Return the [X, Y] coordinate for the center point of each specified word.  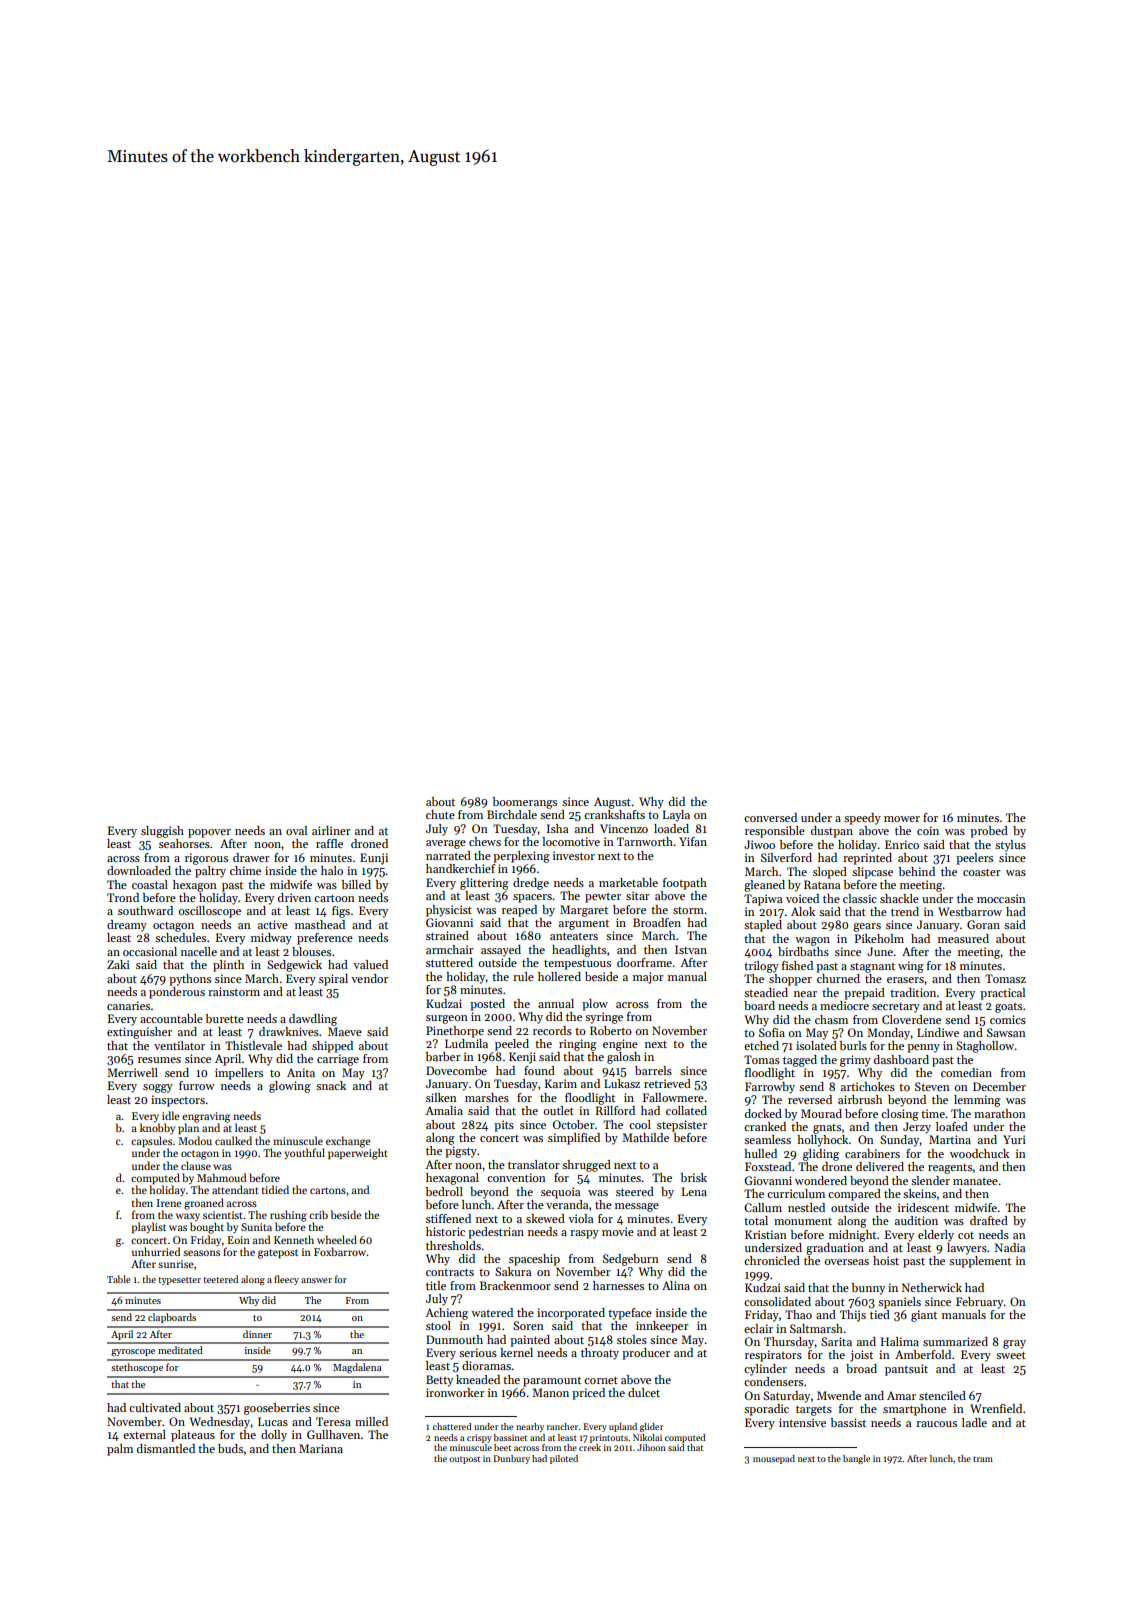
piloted [564, 1459]
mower [902, 819]
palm [120, 1450]
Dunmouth [454, 1339]
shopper [790, 980]
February [979, 1303]
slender [930, 1180]
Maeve [345, 1031]
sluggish [162, 832]
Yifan [693, 841]
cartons [328, 1190]
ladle [974, 1422]
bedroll [444, 1191]
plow [595, 1005]
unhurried [156, 1251]
